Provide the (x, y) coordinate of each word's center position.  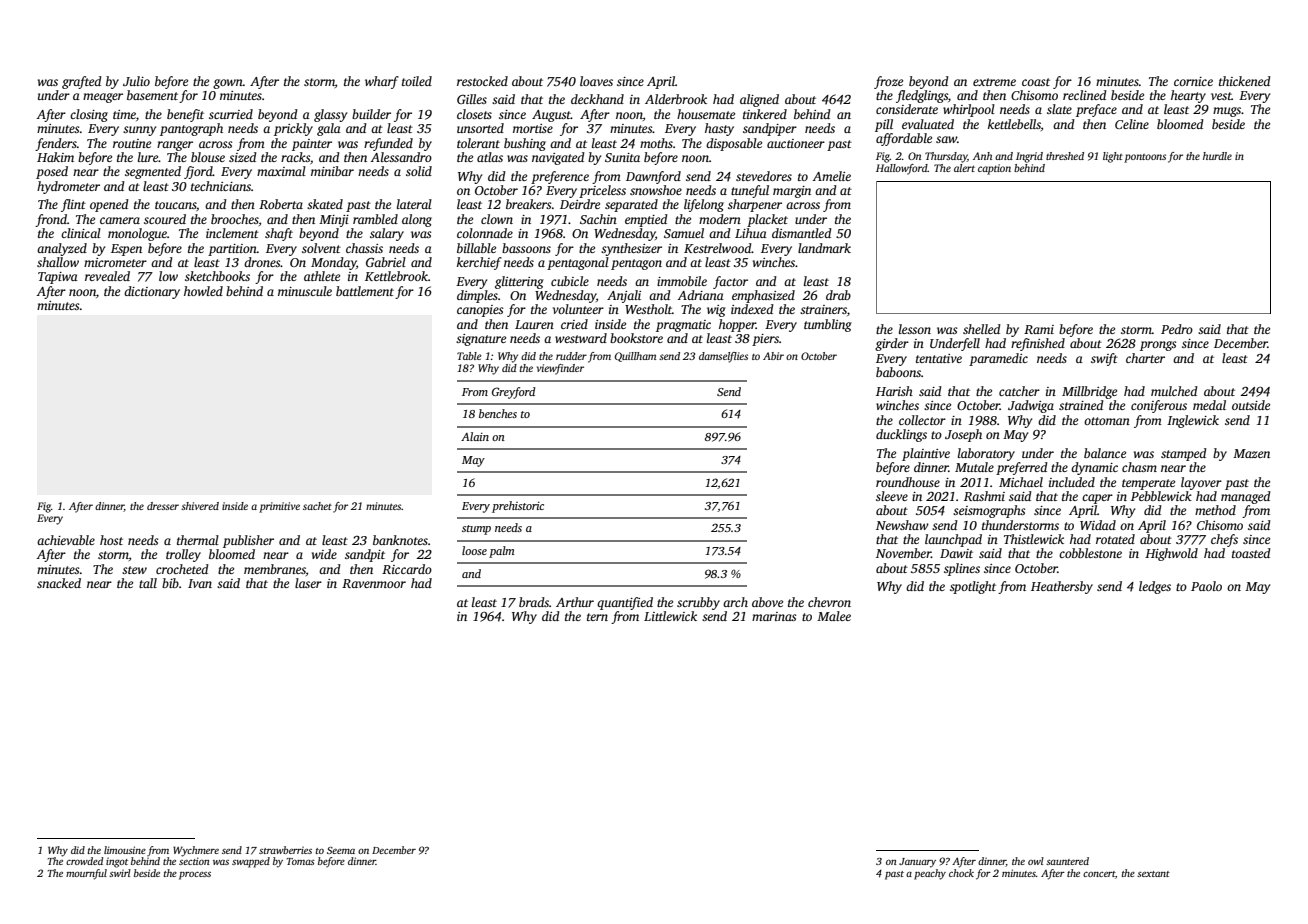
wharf (382, 82)
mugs (1227, 112)
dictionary (152, 292)
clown (497, 219)
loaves (596, 81)
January (917, 863)
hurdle (1217, 156)
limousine (125, 850)
